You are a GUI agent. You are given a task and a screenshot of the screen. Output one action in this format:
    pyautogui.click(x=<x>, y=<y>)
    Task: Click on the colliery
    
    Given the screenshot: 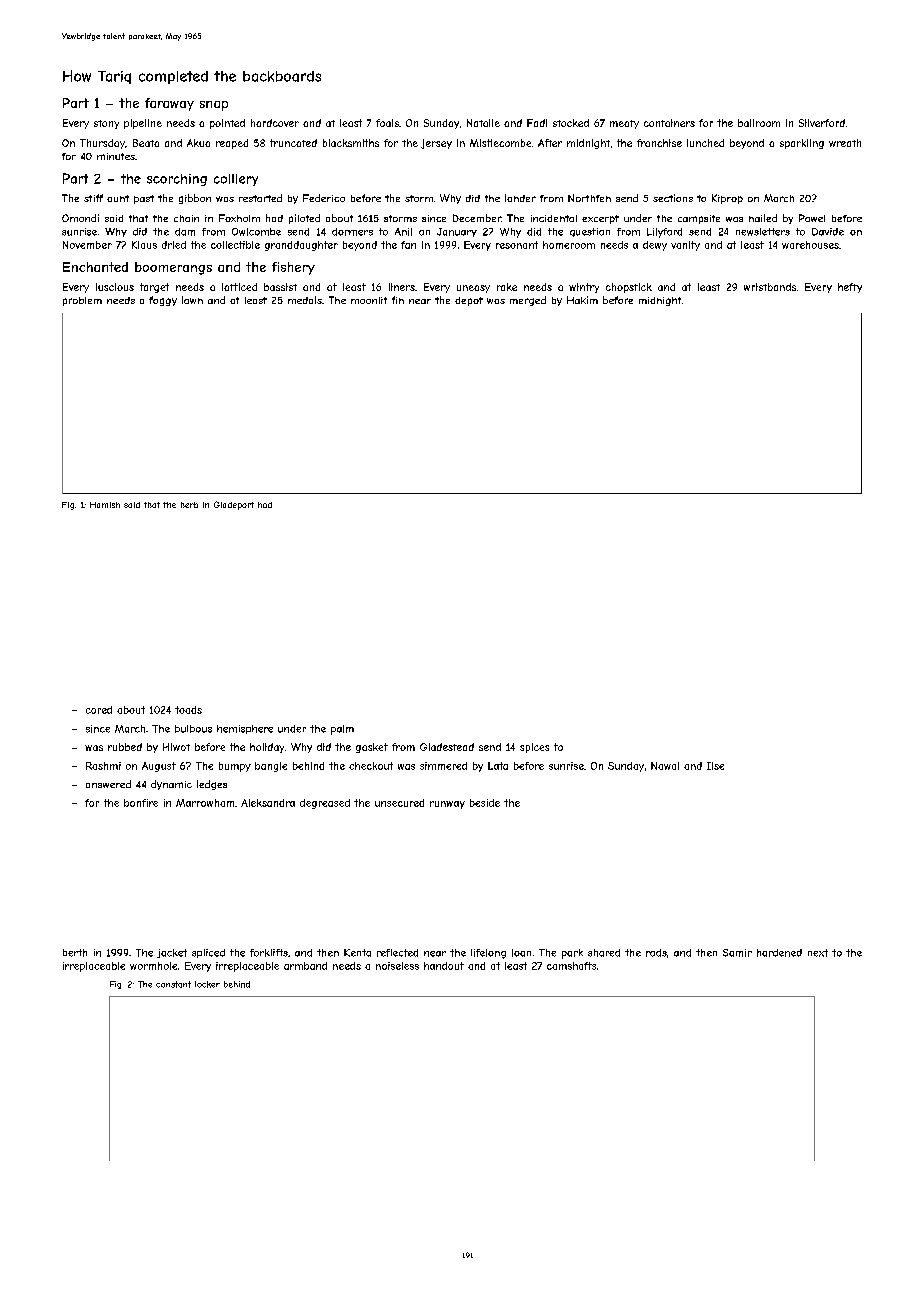 What is the action you would take?
    pyautogui.click(x=236, y=180)
